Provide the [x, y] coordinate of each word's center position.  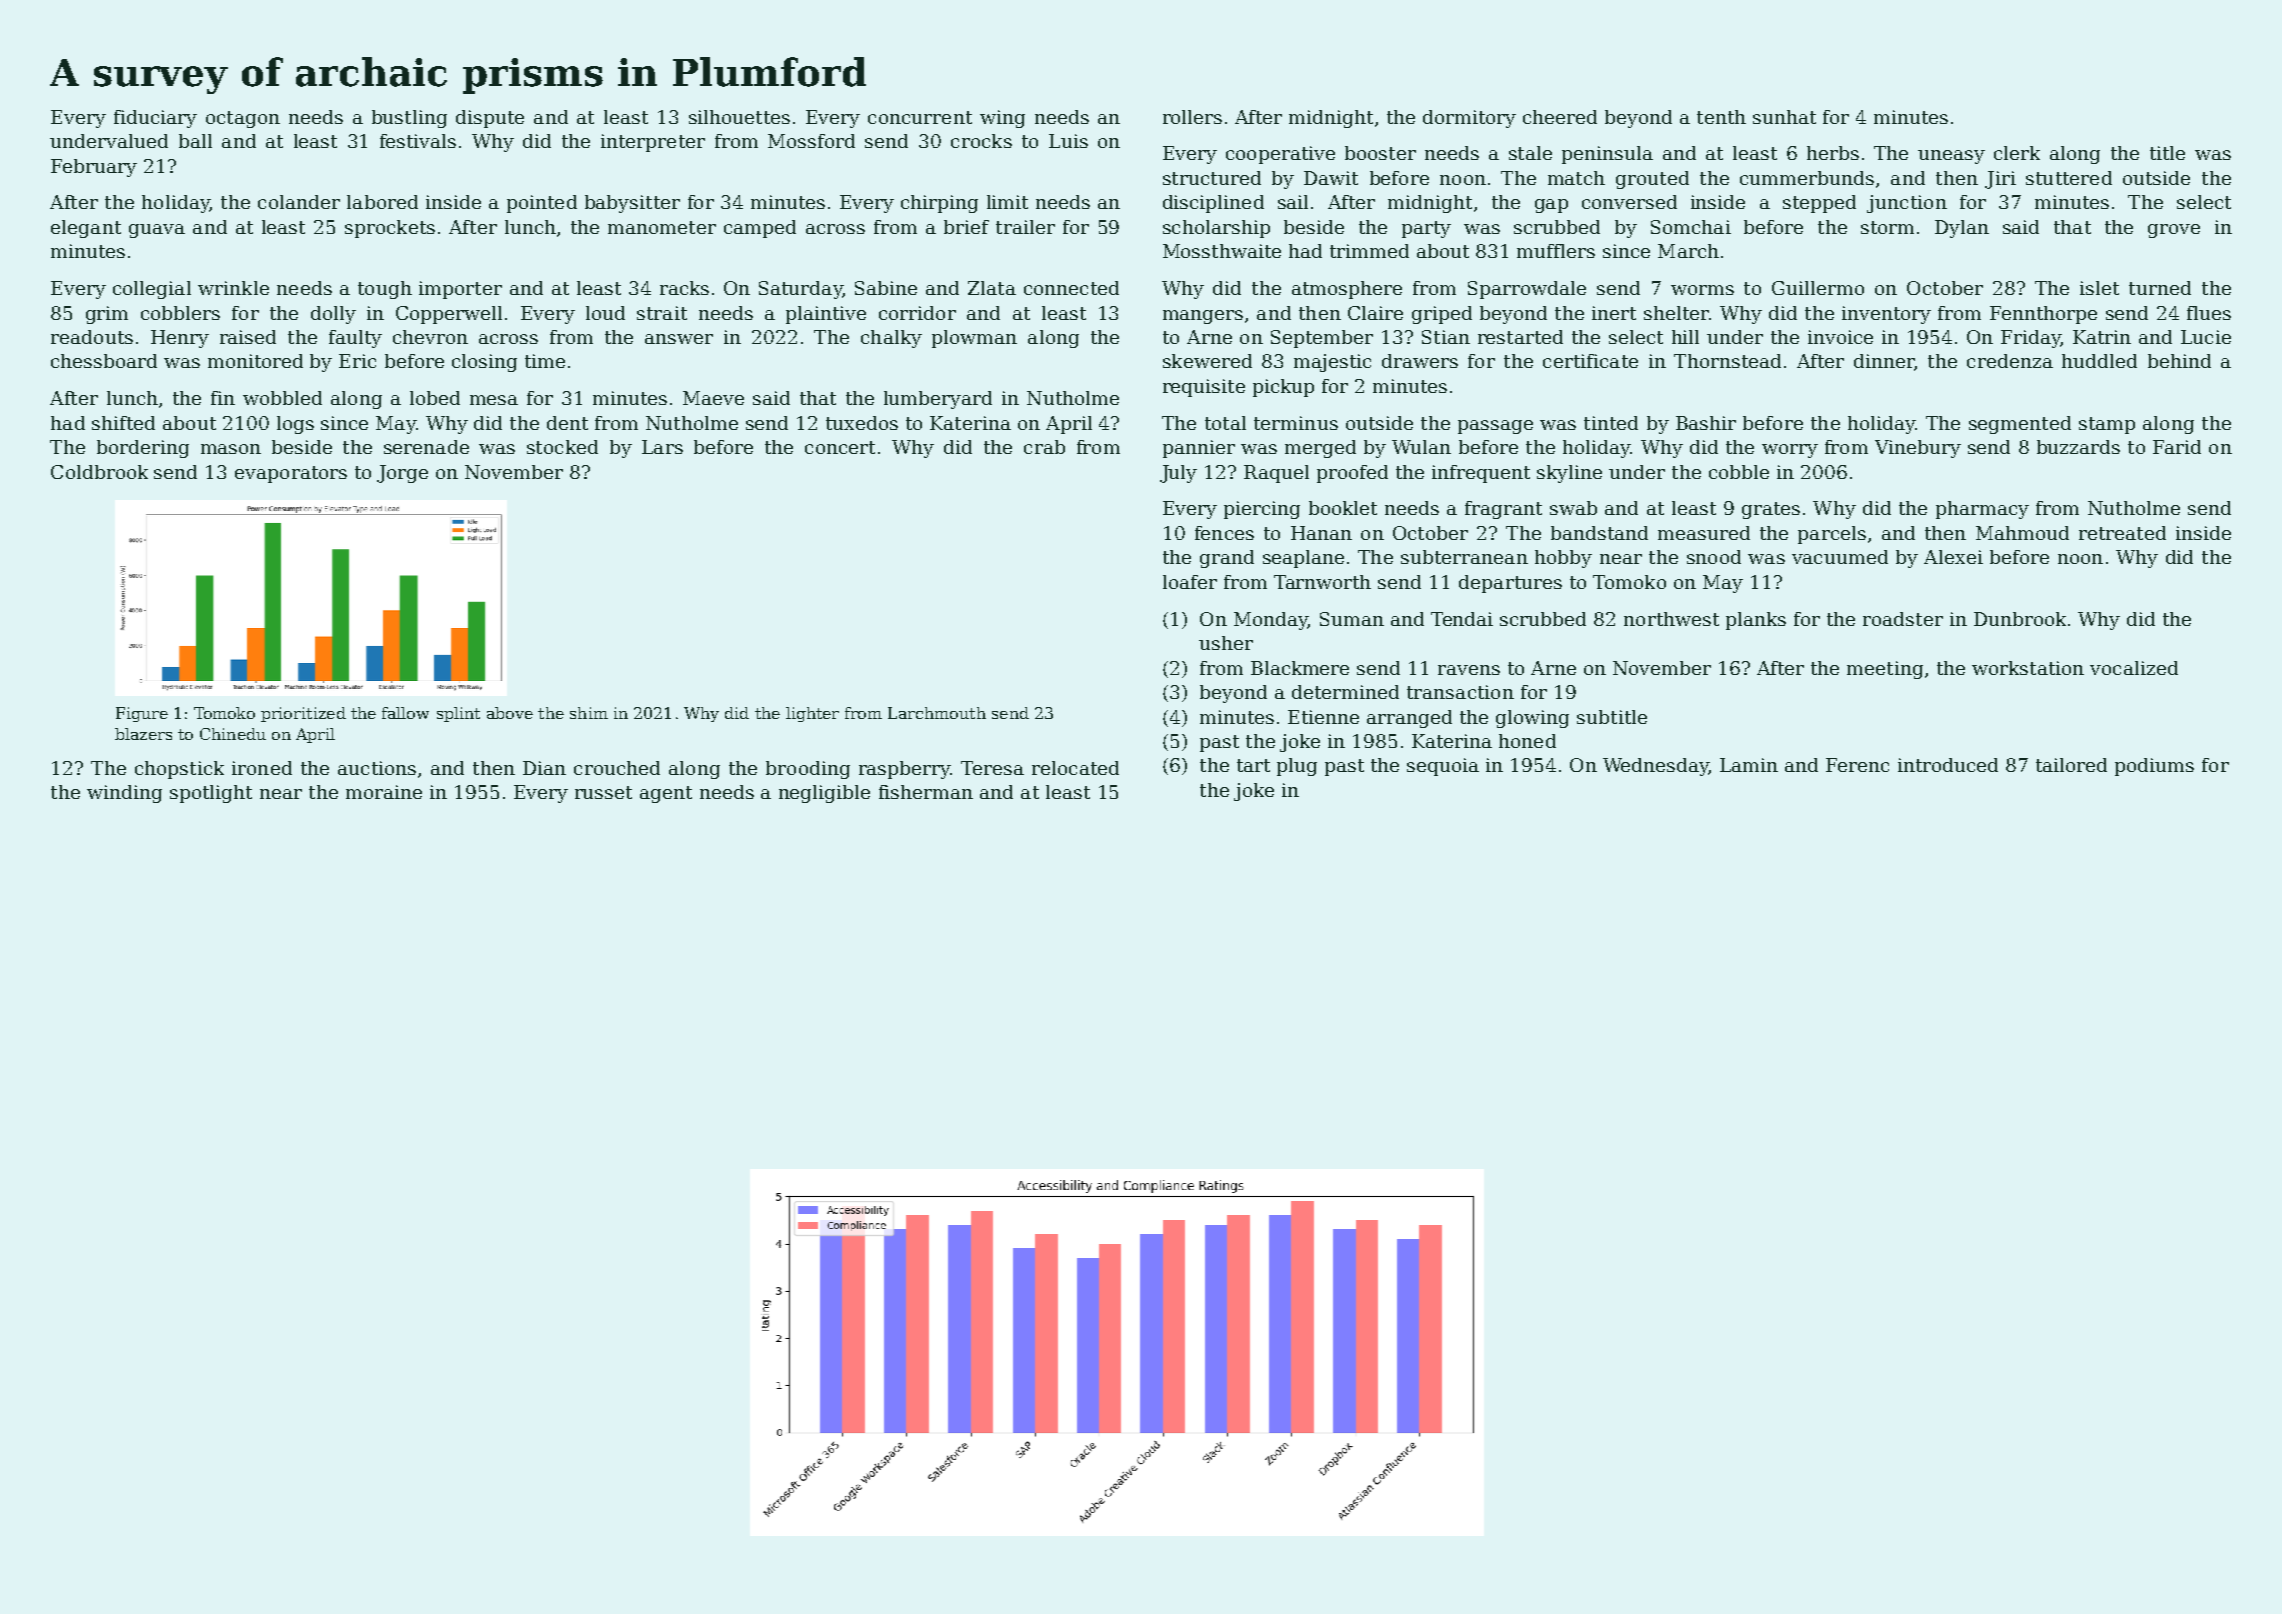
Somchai [1691, 227]
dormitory [1469, 119]
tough [385, 290]
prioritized [303, 714]
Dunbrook [2020, 619]
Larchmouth [937, 713]
